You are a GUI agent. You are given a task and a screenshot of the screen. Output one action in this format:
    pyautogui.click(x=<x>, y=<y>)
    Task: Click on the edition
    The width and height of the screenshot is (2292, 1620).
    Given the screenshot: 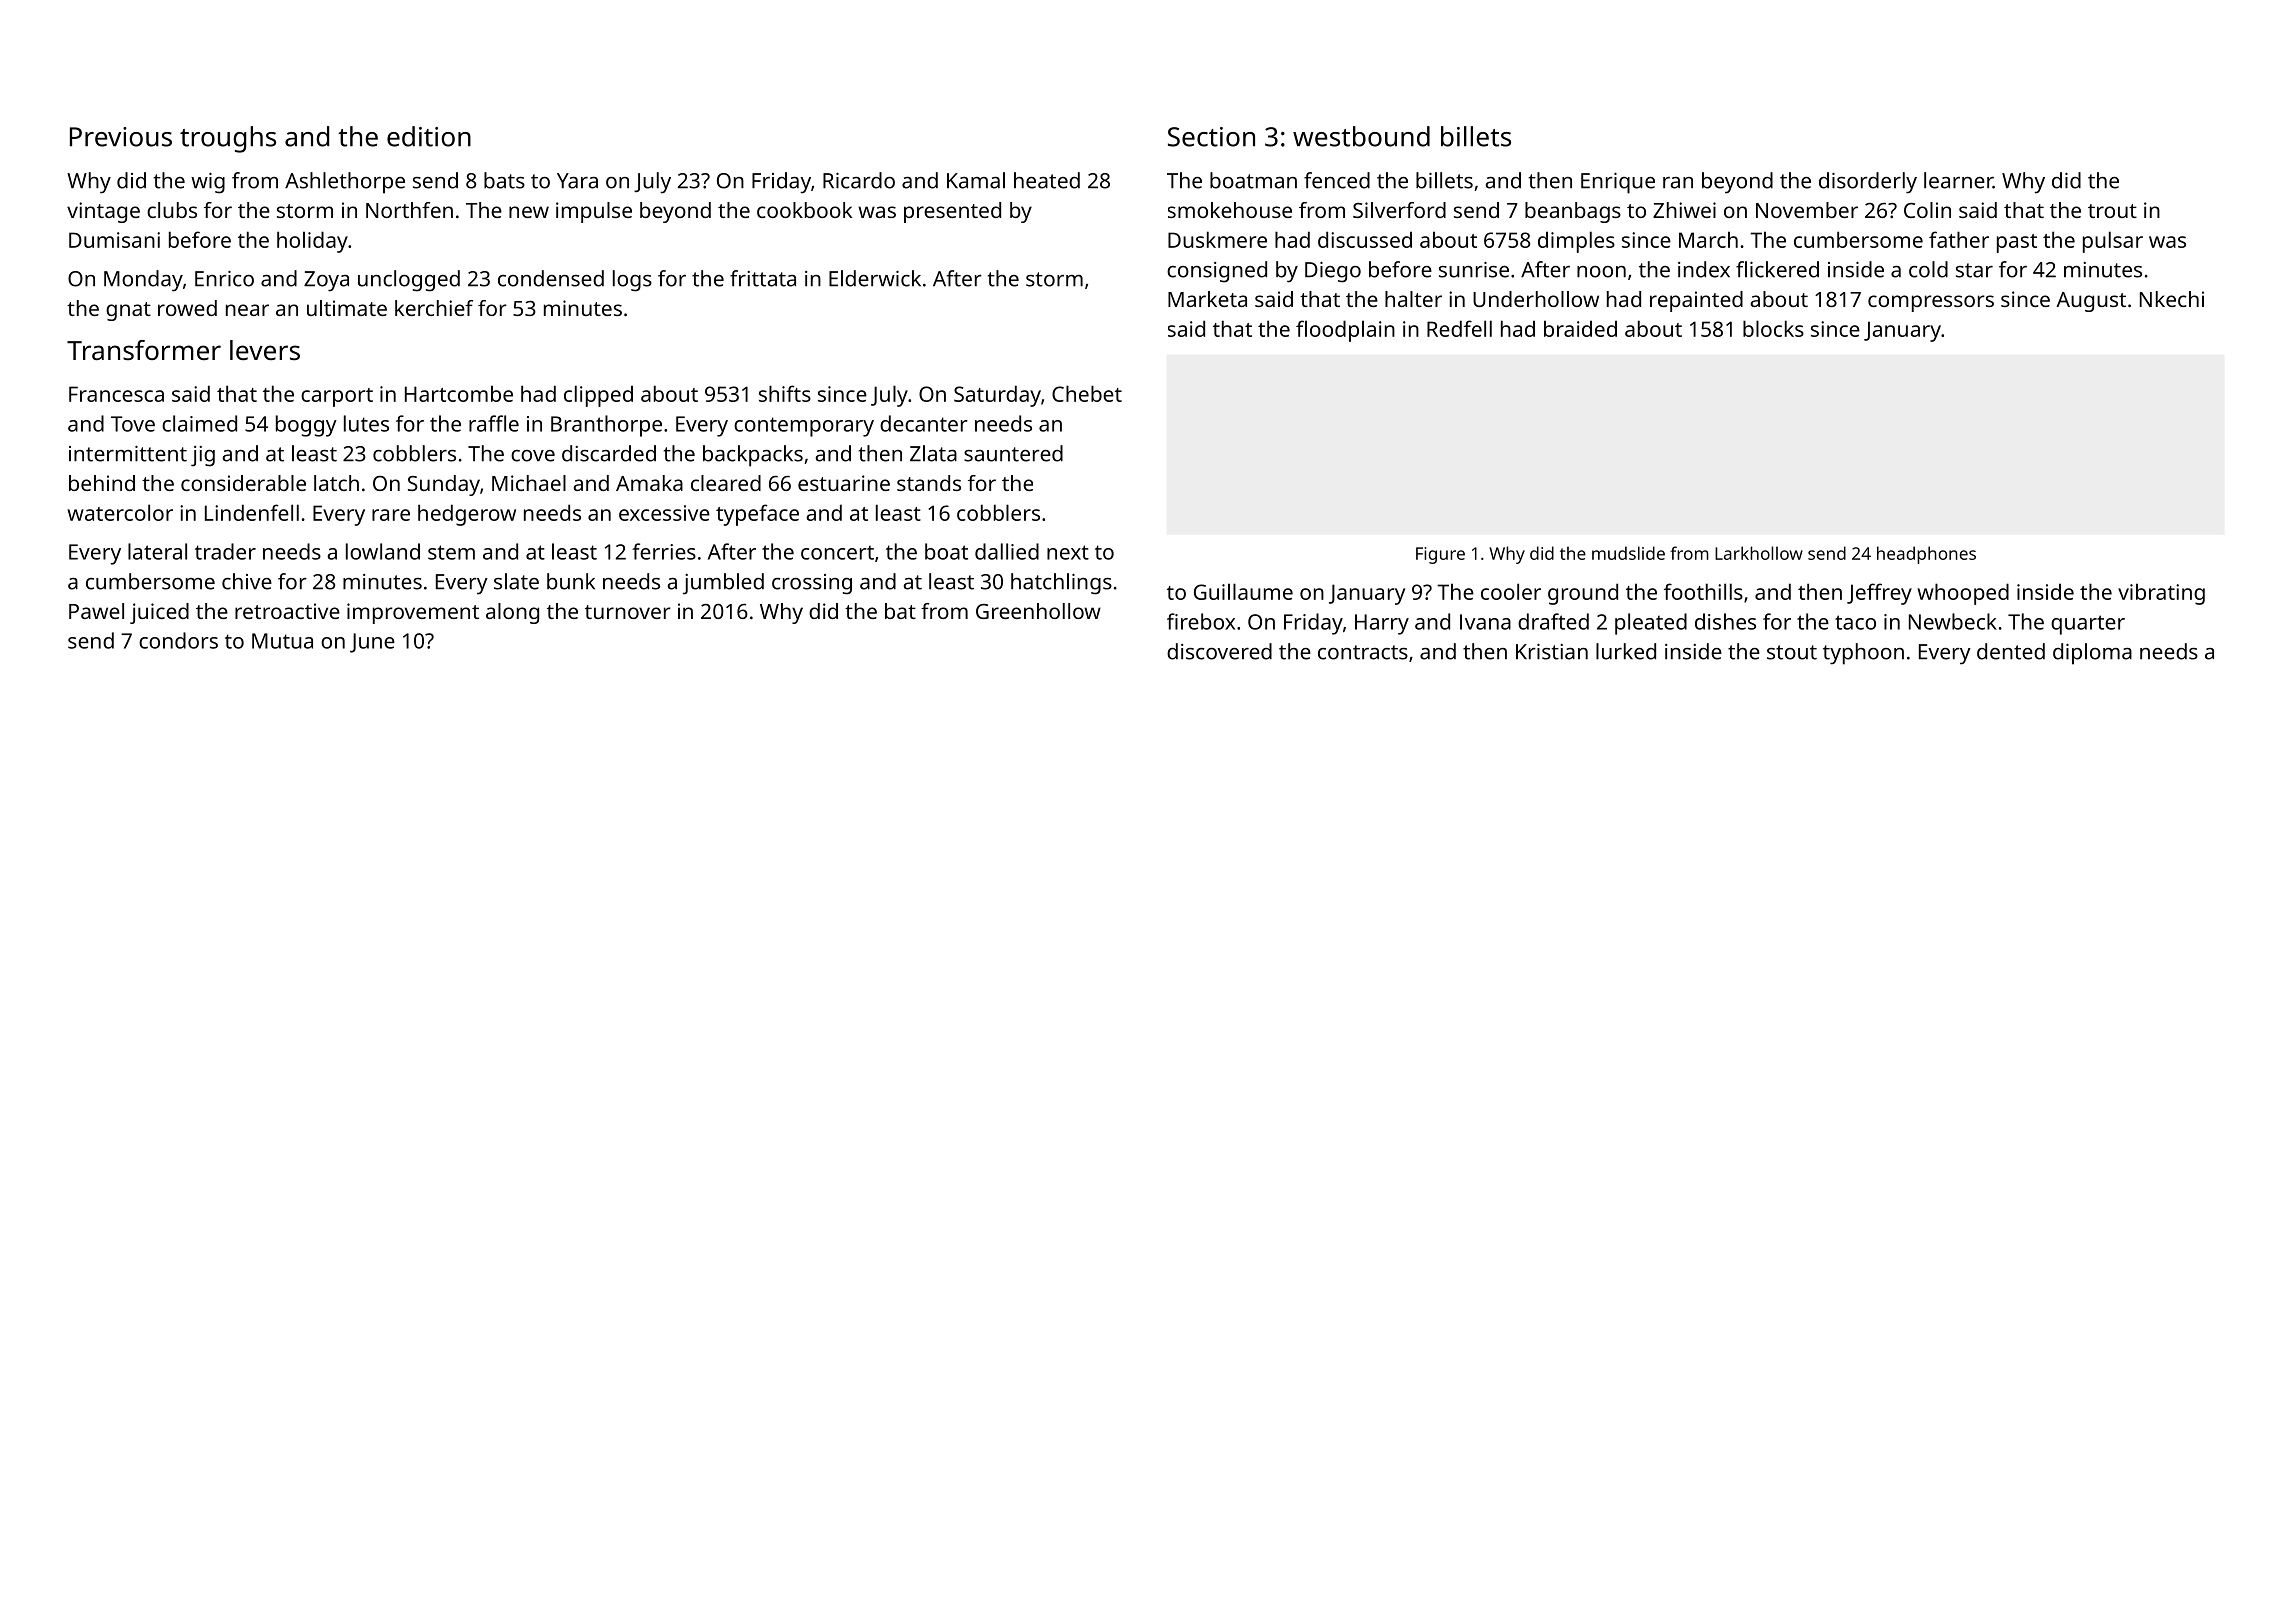 What is the action you would take?
    pyautogui.click(x=429, y=136)
